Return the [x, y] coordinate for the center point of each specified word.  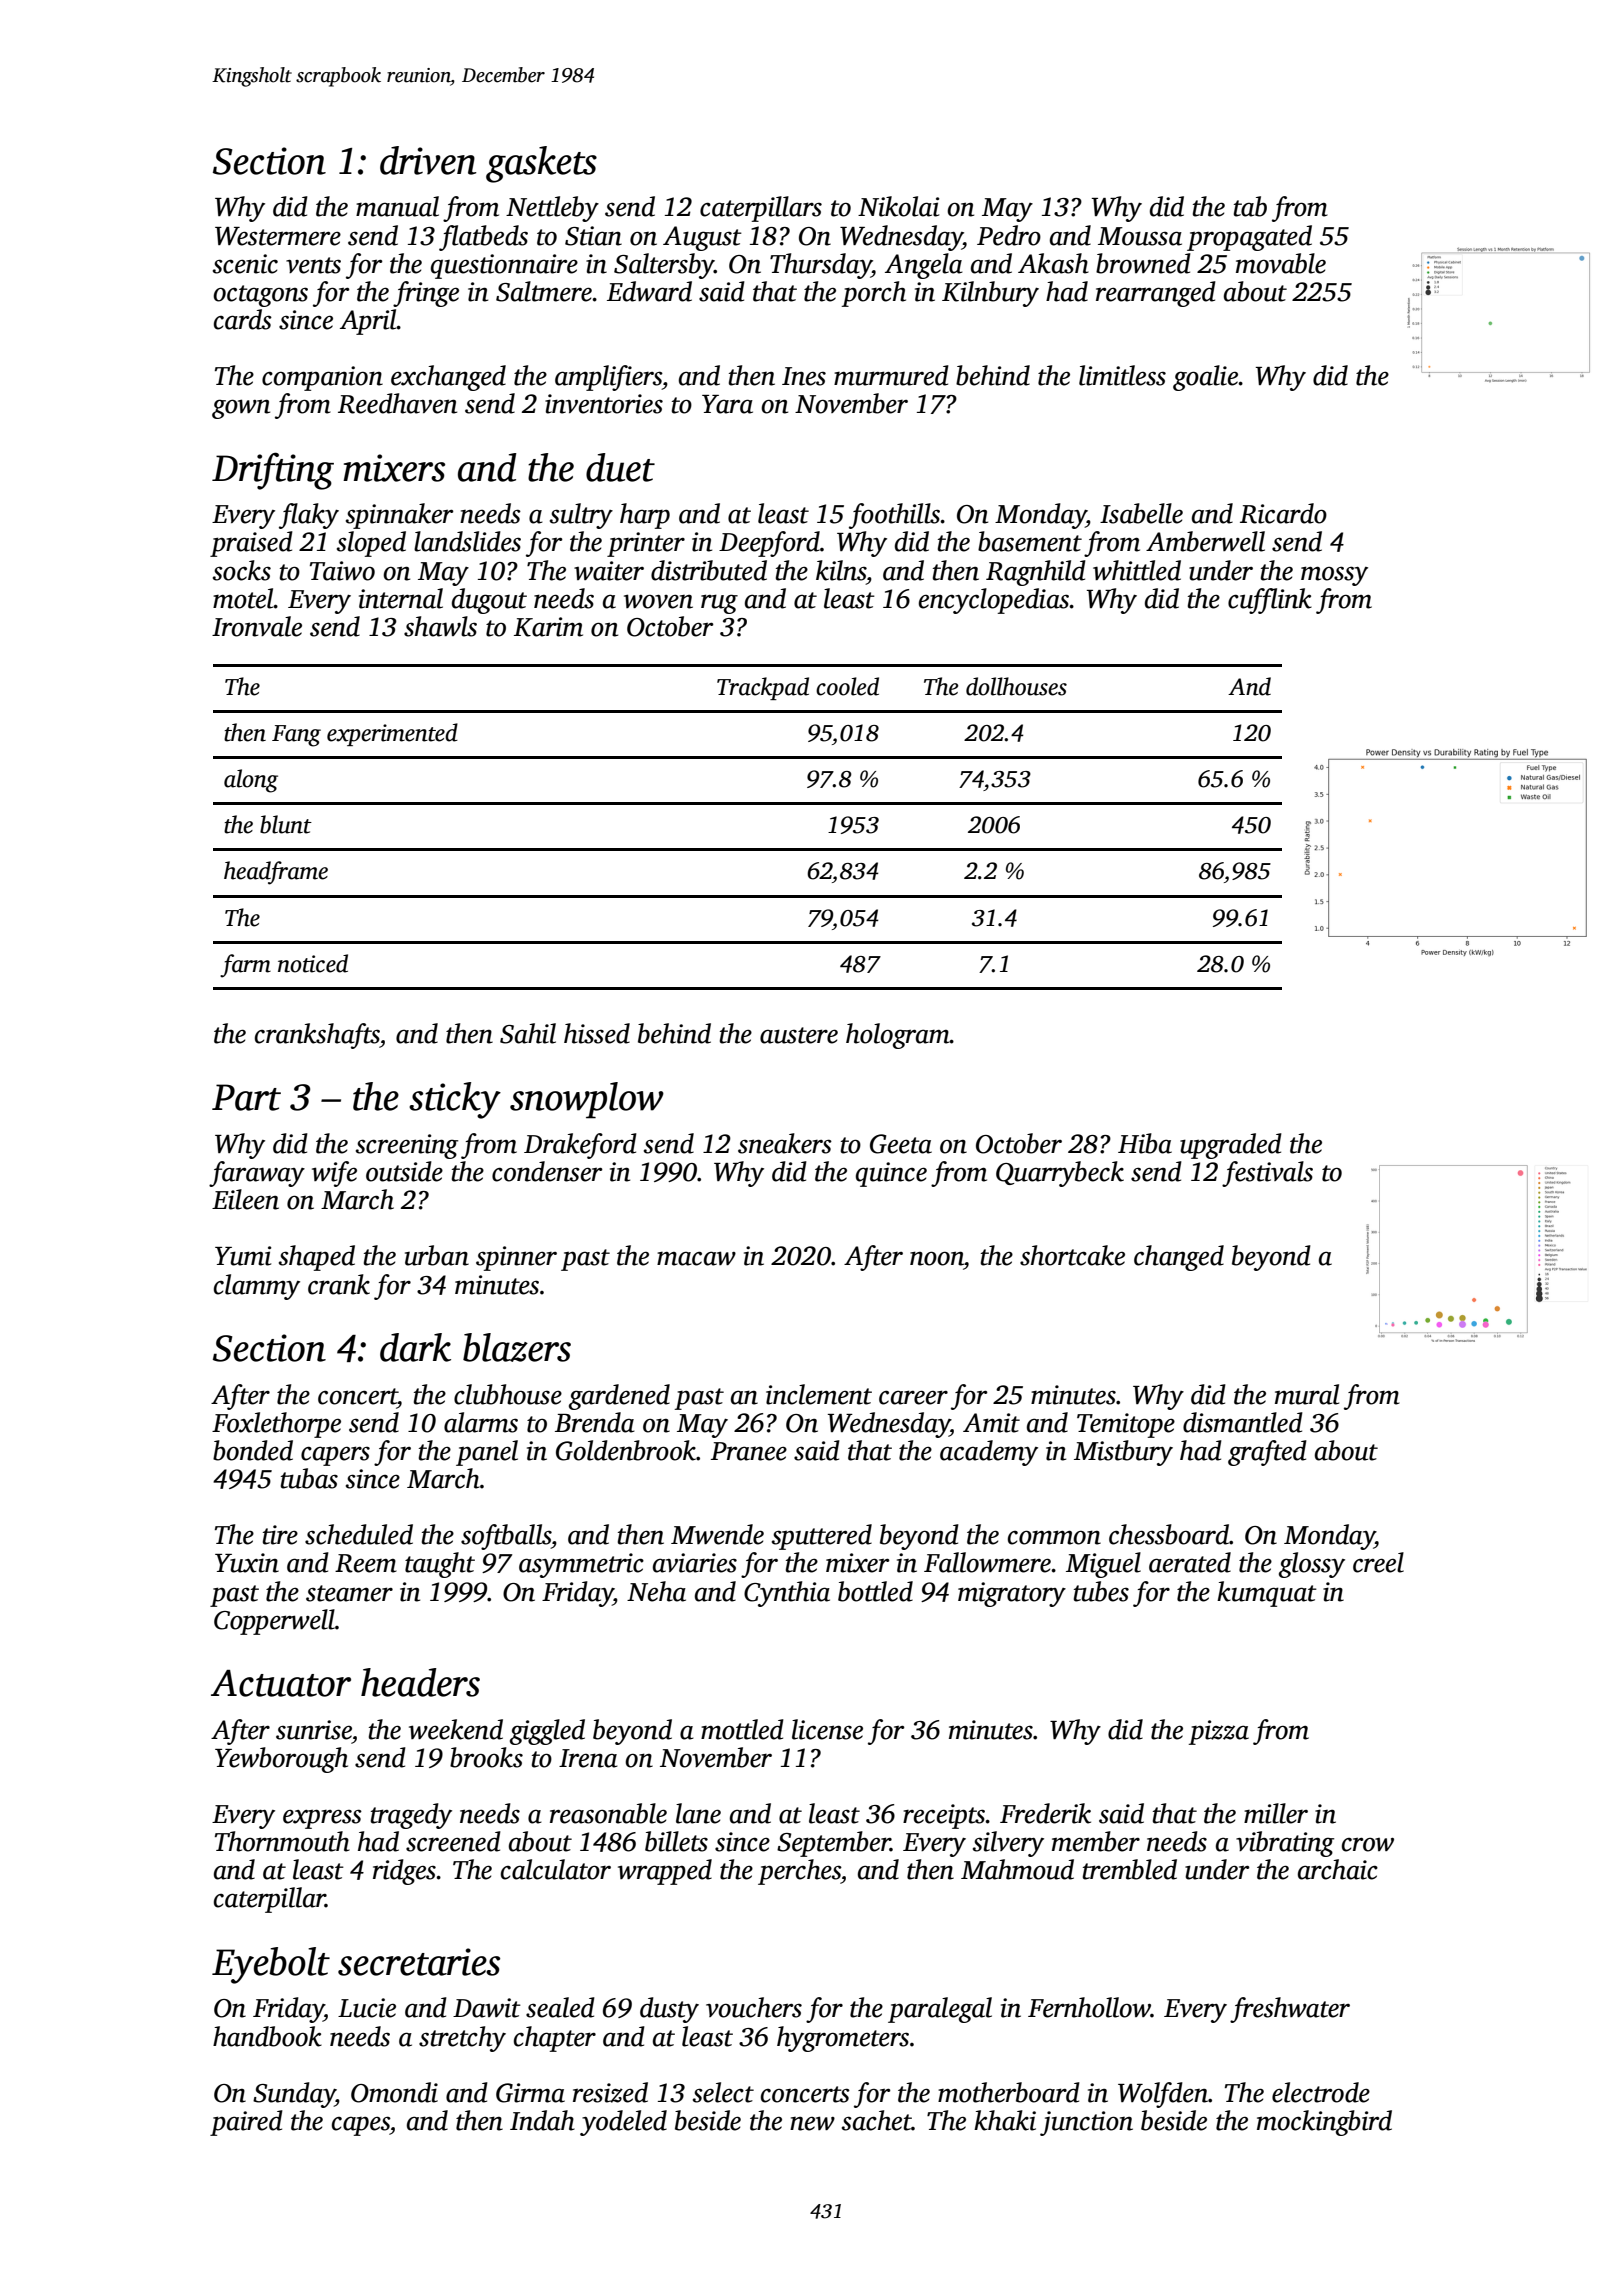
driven [428, 160]
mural [1307, 1394]
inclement [819, 1394]
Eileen [245, 1199]
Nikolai [898, 206]
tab [1250, 206]
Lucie [367, 2008]
